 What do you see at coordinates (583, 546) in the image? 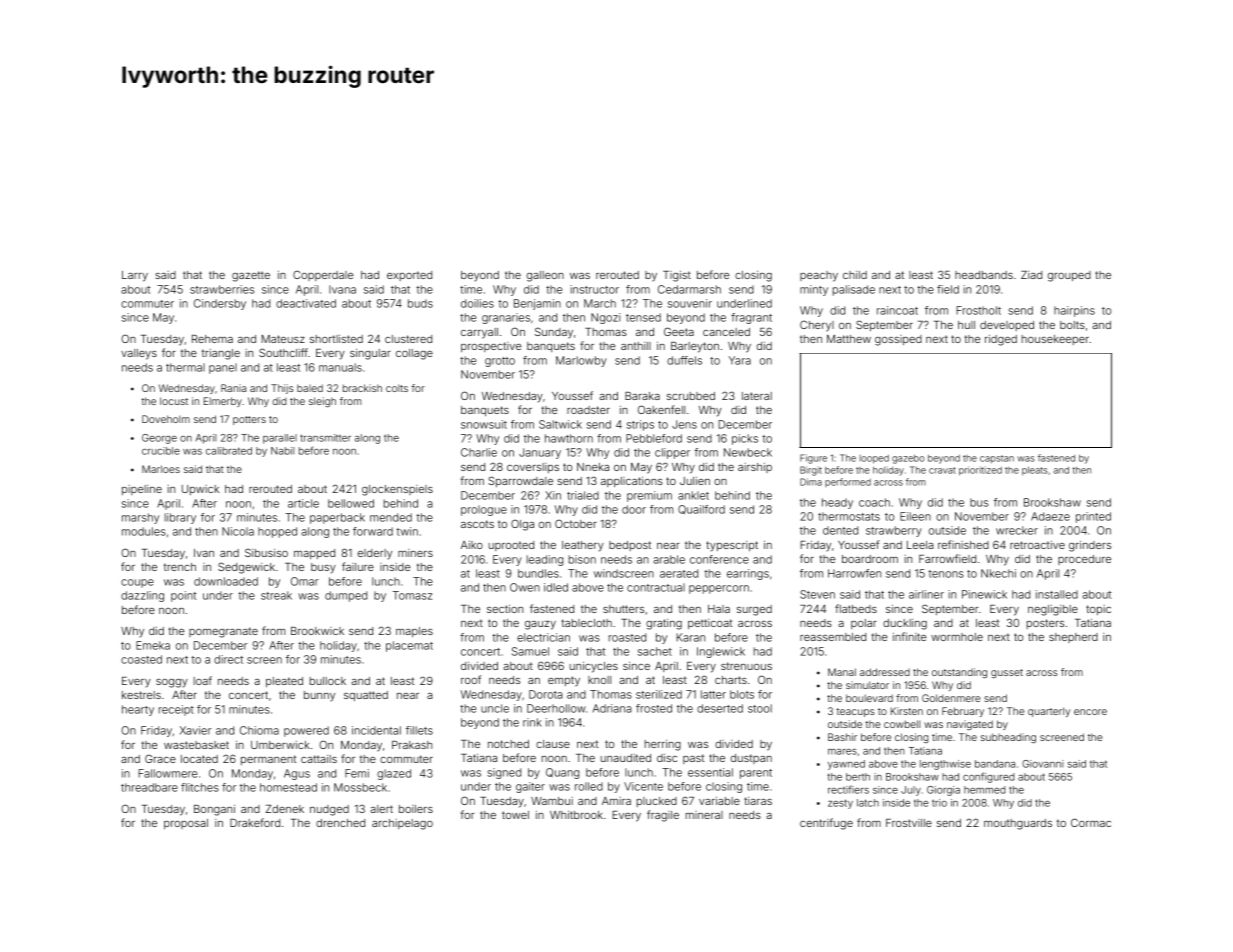
I see `leathery` at bounding box center [583, 546].
